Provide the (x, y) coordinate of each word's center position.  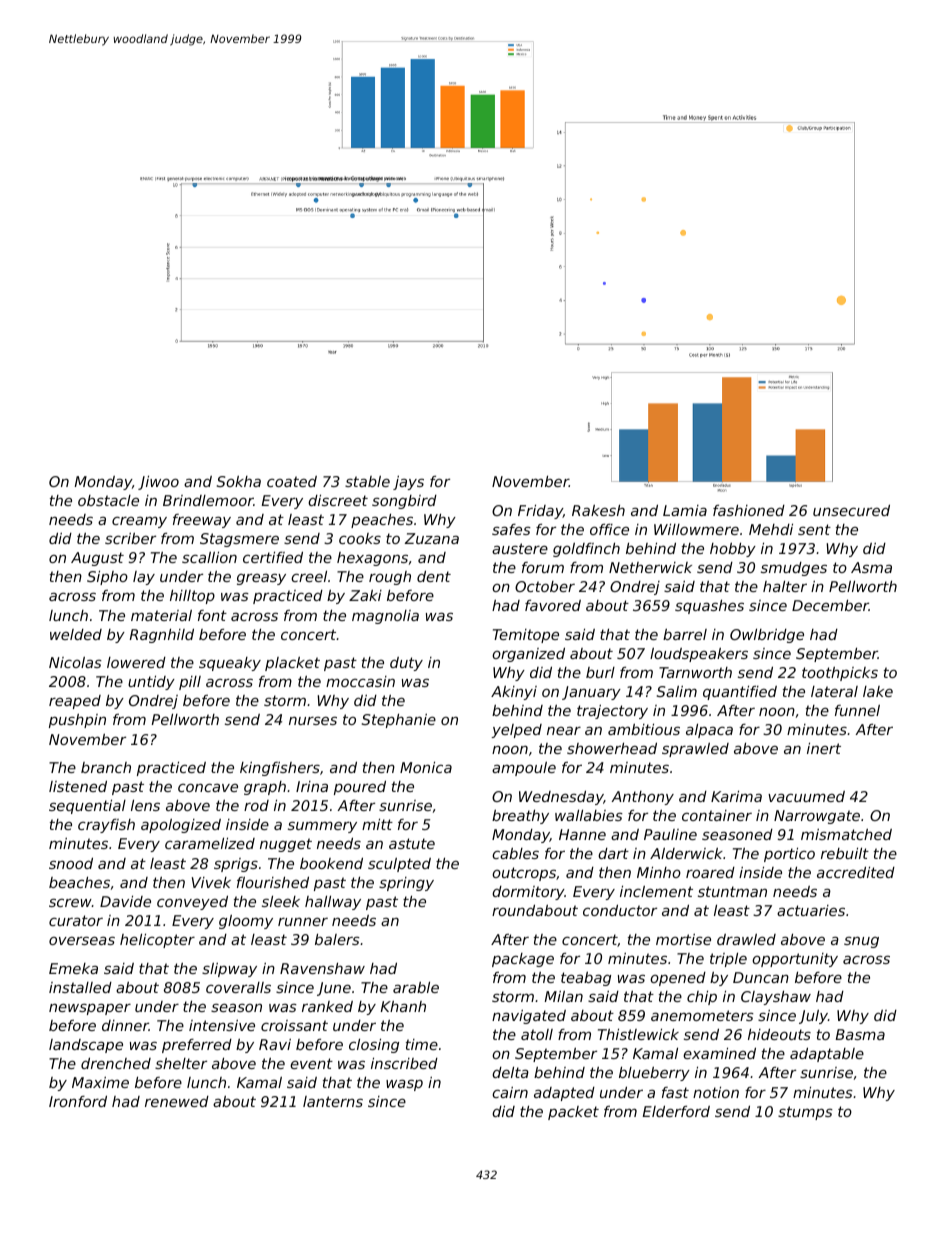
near (564, 731)
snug (861, 942)
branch (106, 767)
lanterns (333, 1101)
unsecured (851, 510)
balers (337, 939)
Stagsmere (239, 540)
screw (70, 902)
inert (824, 748)
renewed (177, 1101)
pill (190, 683)
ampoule (524, 769)
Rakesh (598, 510)
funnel (857, 710)
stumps (805, 1113)
